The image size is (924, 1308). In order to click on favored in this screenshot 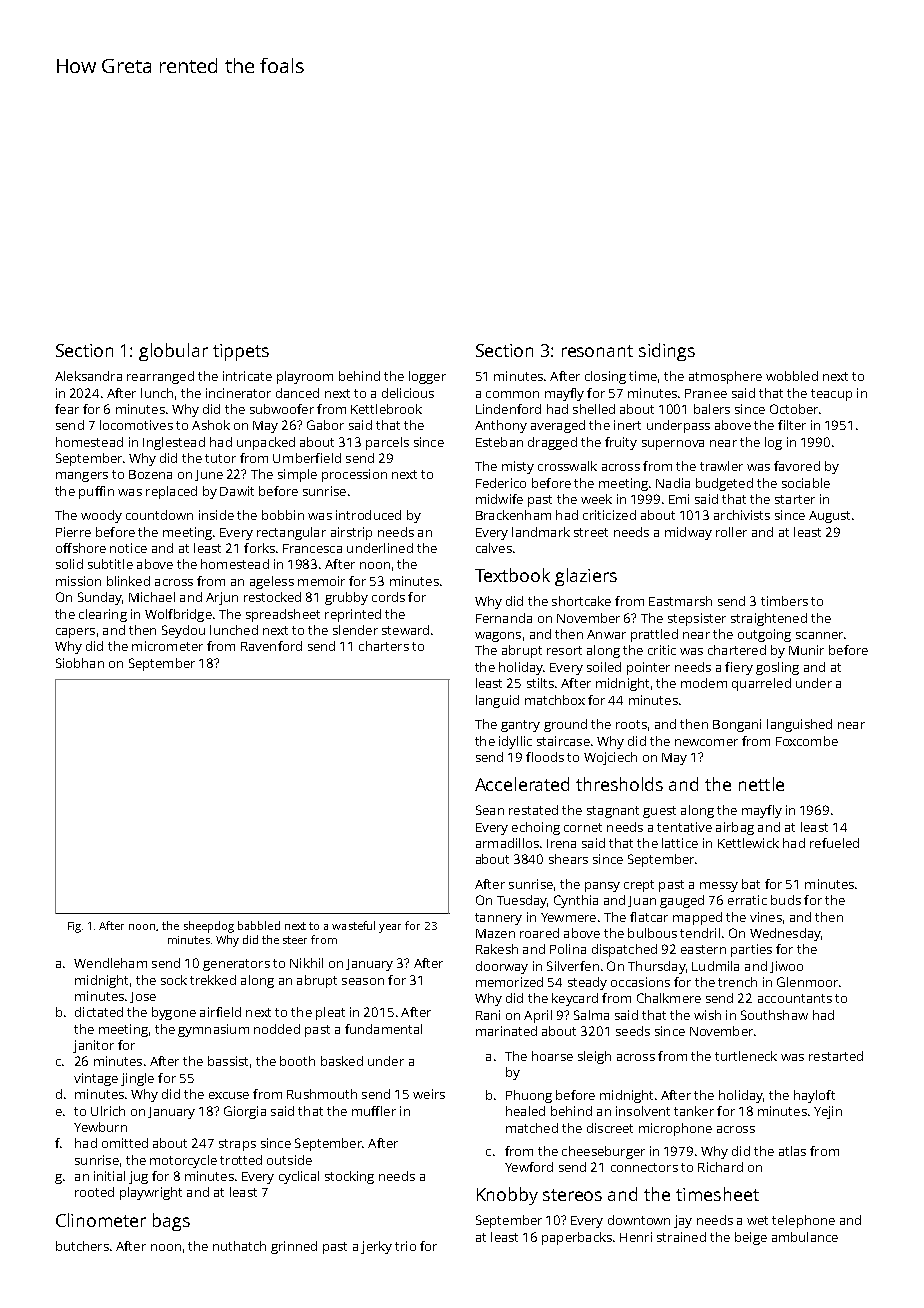, I will do `click(797, 466)`.
